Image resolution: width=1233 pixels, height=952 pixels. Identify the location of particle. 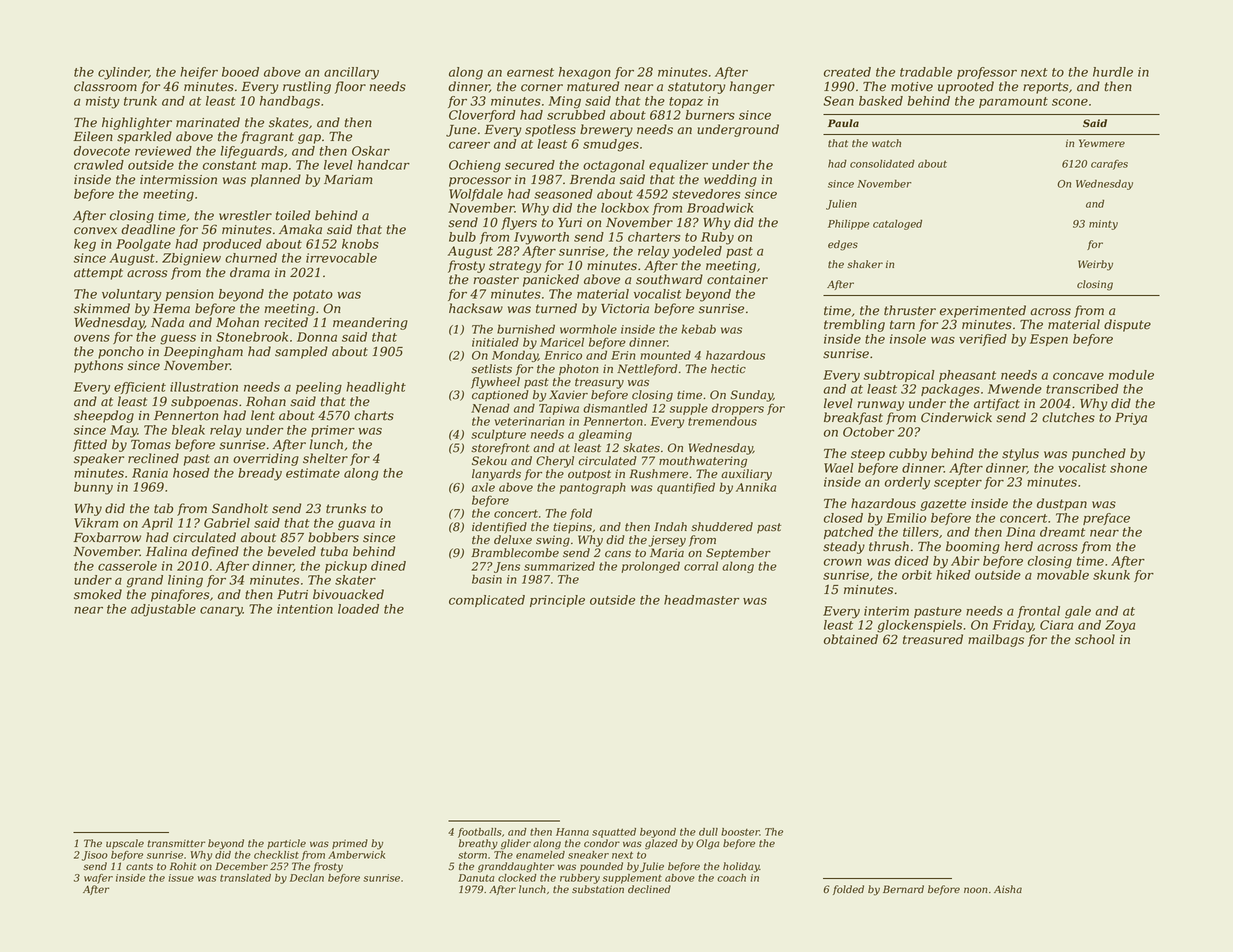
(286, 844).
